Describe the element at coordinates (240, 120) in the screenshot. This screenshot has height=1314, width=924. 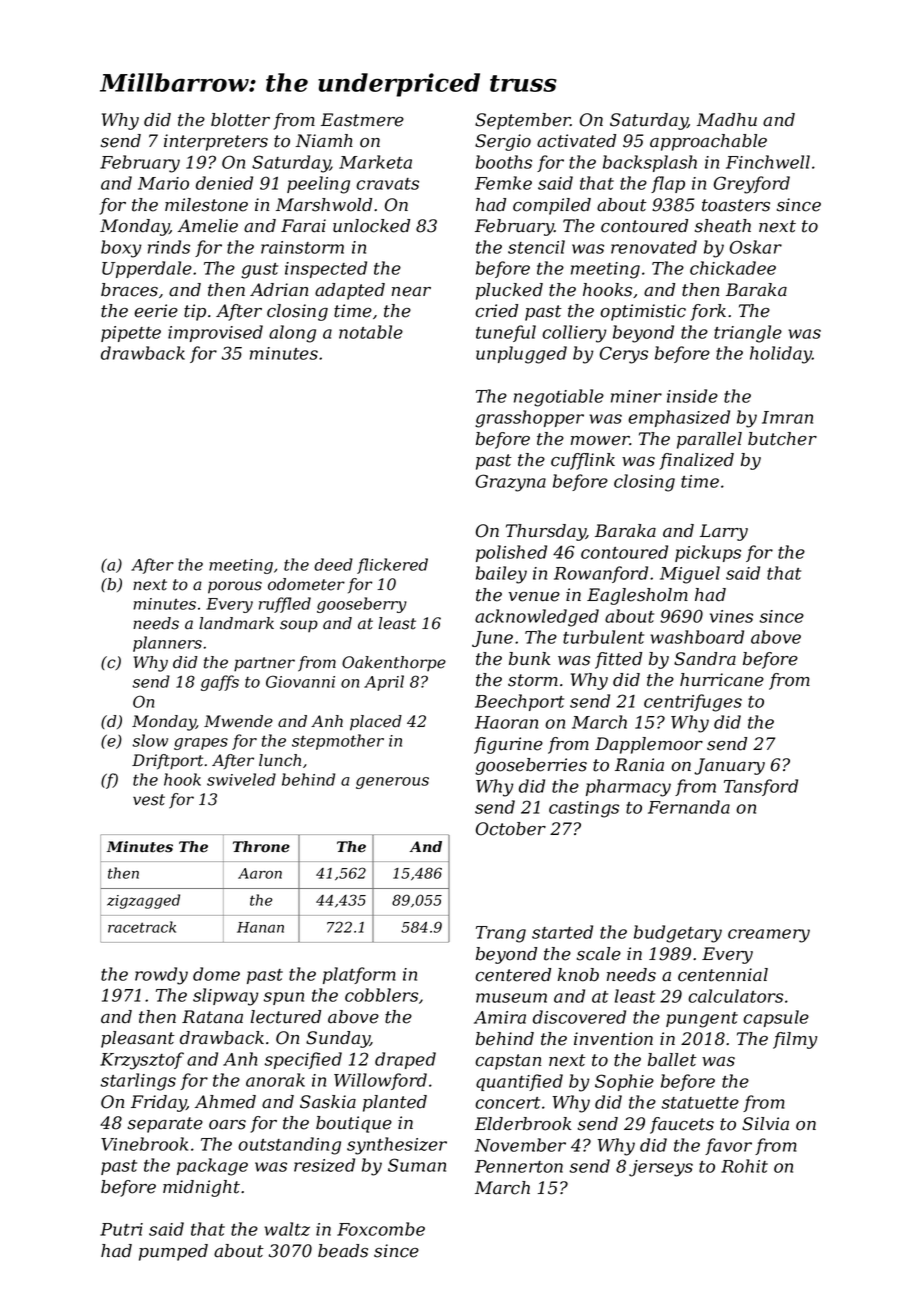
I see `blotter` at that location.
